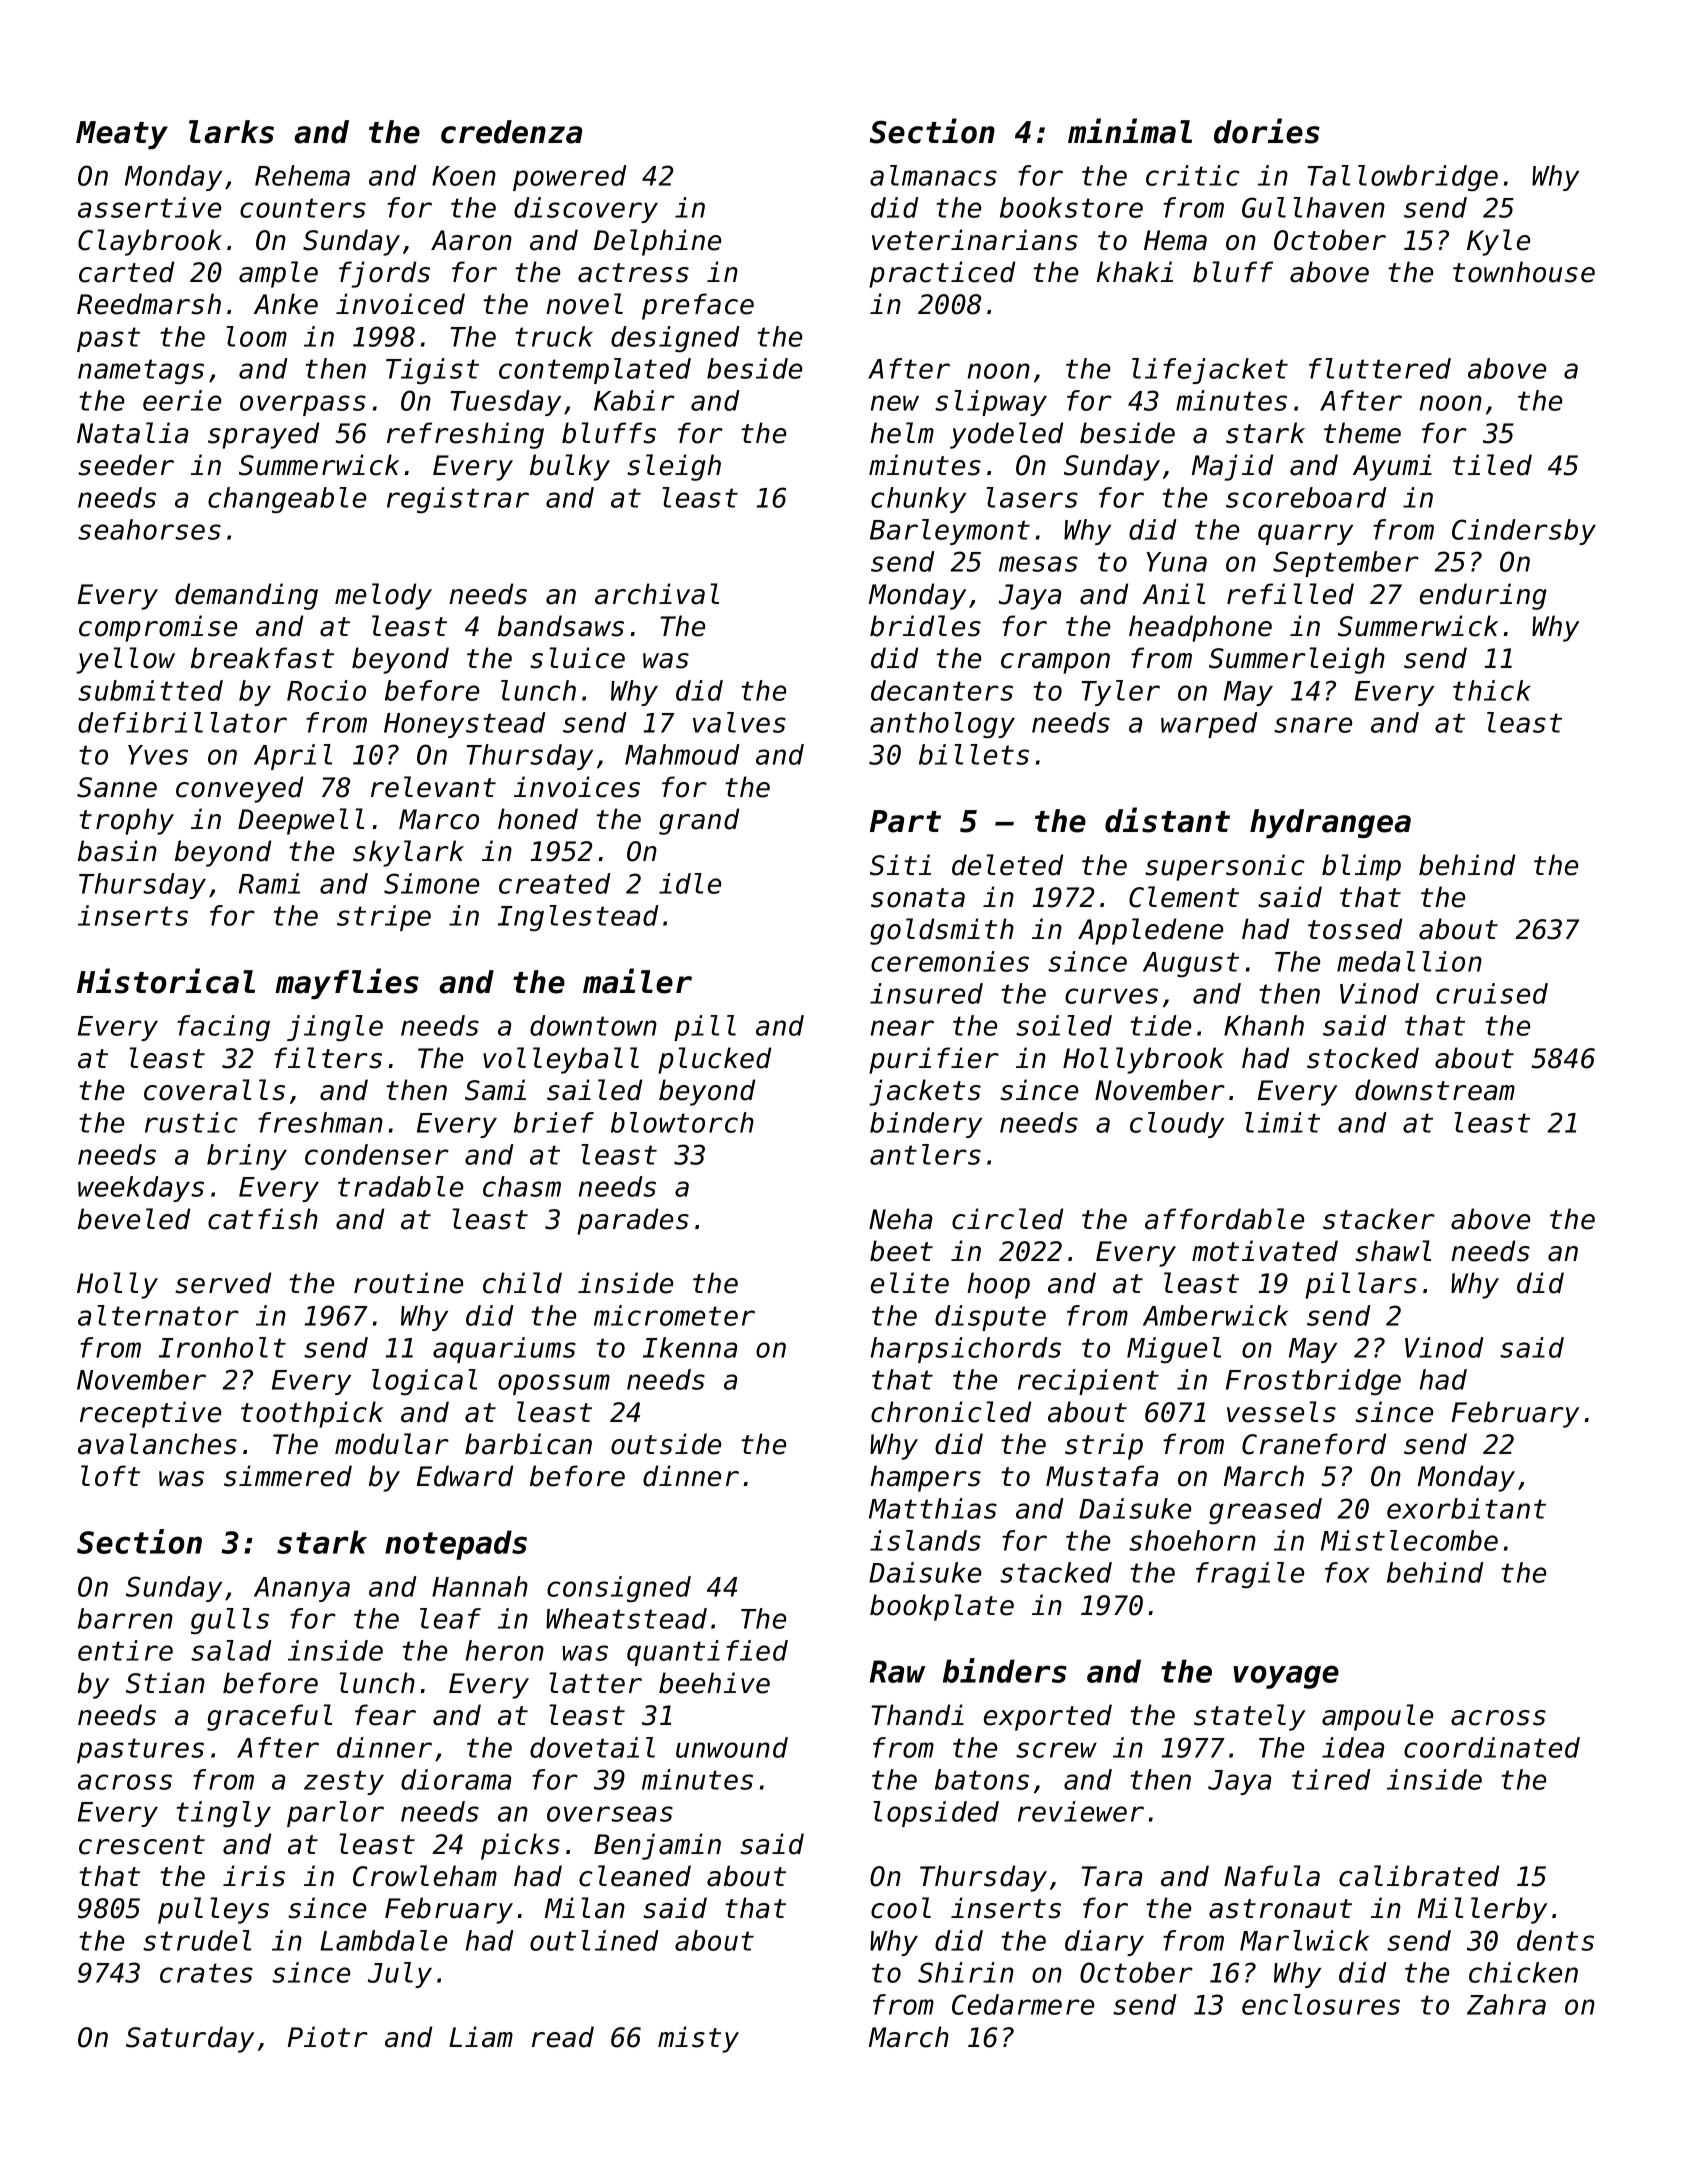 This document has height=2178, width=1683. Describe the element at coordinates (1524, 532) in the document. I see `Cindersby` at that location.
